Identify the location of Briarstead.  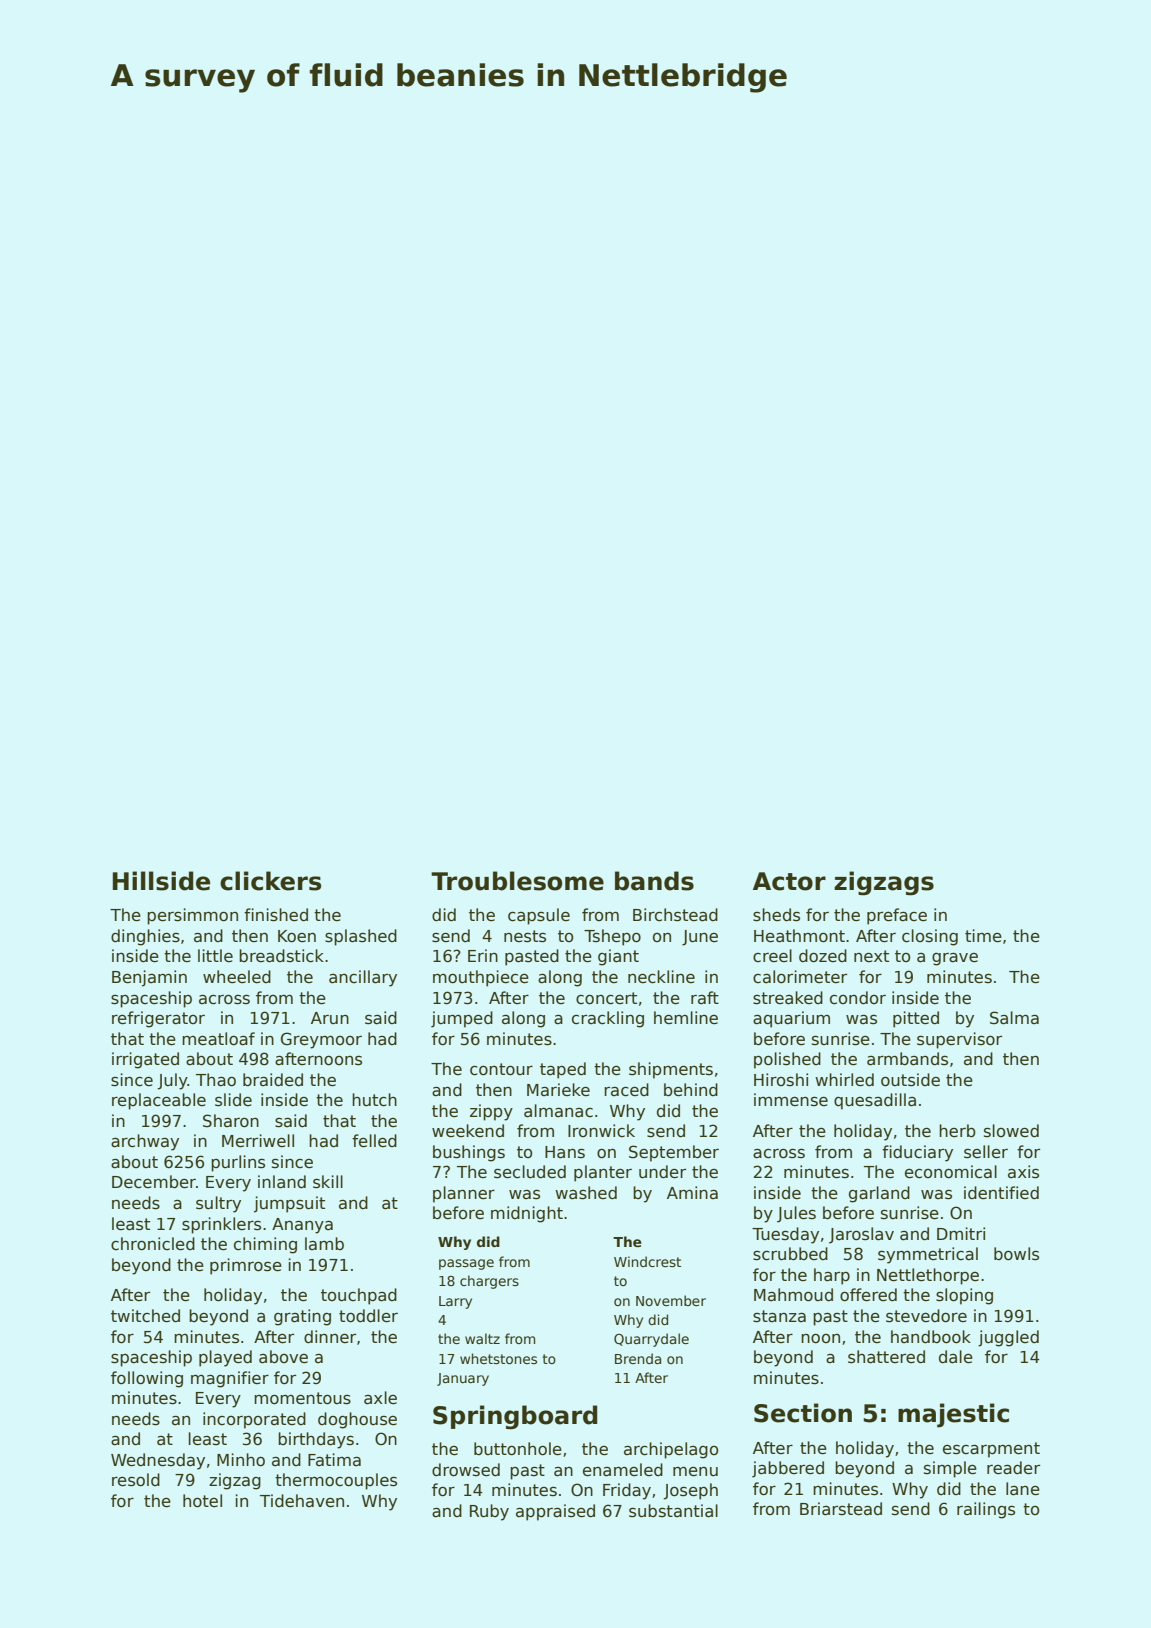
(841, 1509).
